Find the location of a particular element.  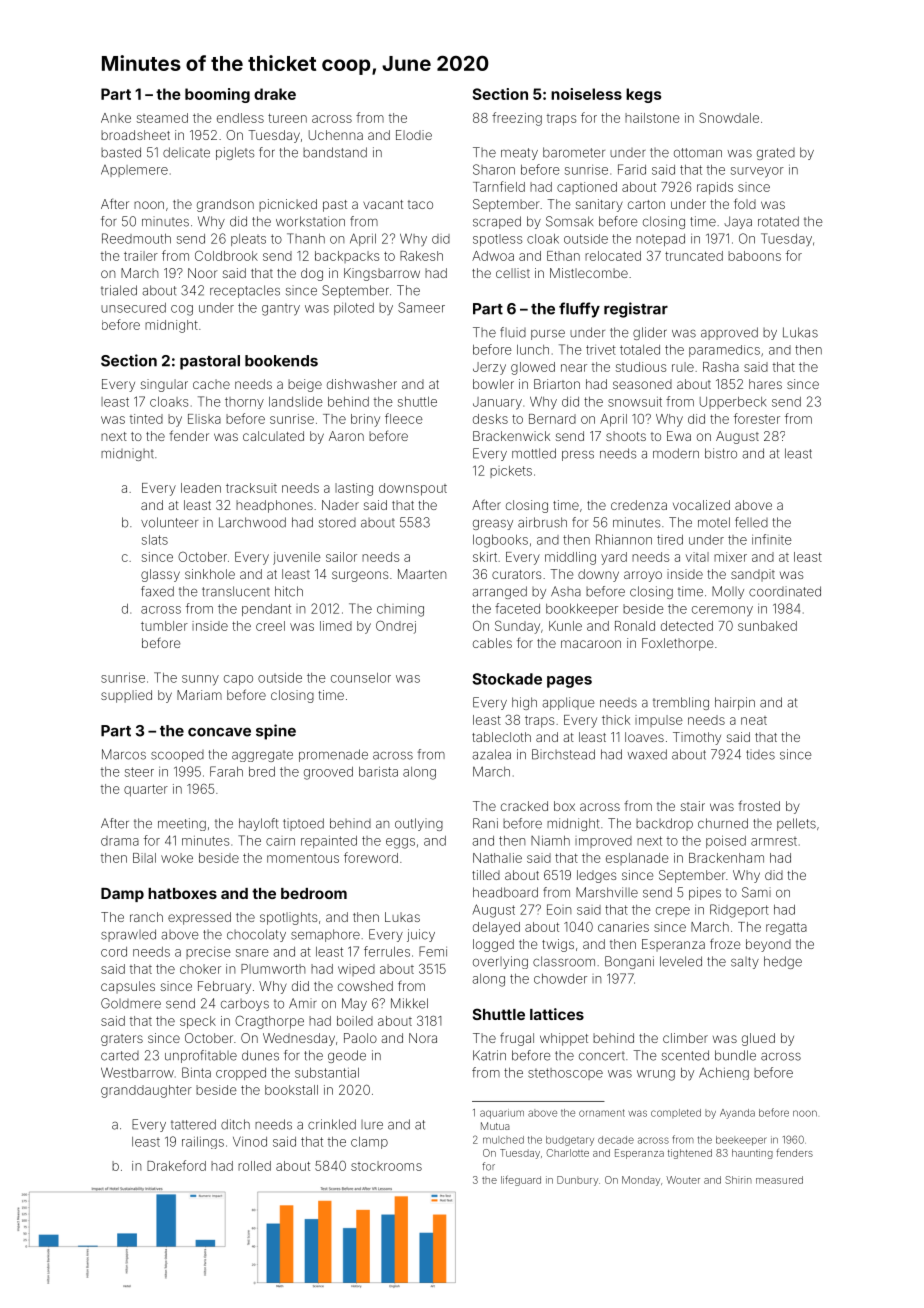

tureen is located at coordinates (287, 118).
